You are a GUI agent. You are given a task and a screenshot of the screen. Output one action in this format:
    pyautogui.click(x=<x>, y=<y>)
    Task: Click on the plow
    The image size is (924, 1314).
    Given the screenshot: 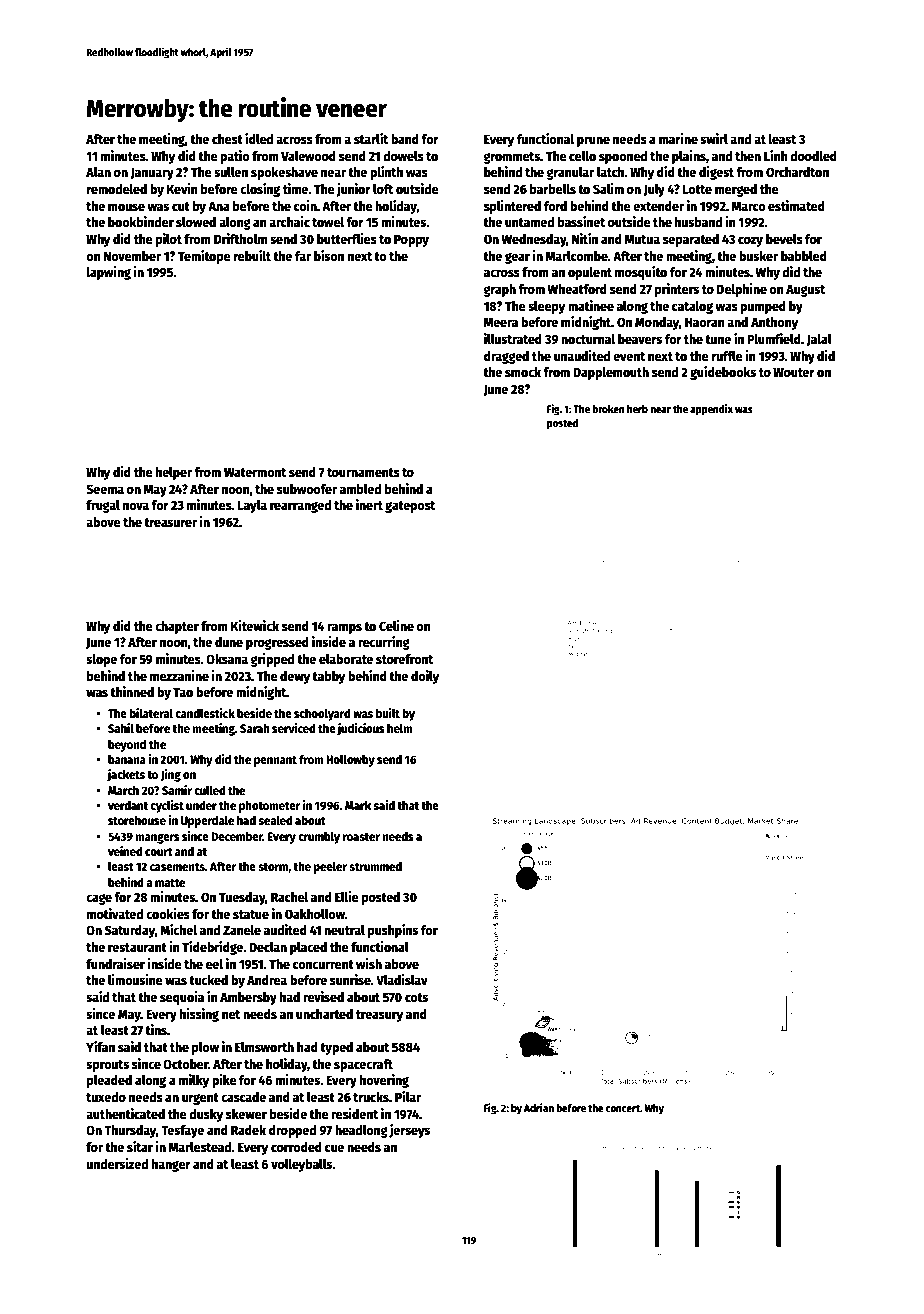 What is the action you would take?
    pyautogui.click(x=205, y=1048)
